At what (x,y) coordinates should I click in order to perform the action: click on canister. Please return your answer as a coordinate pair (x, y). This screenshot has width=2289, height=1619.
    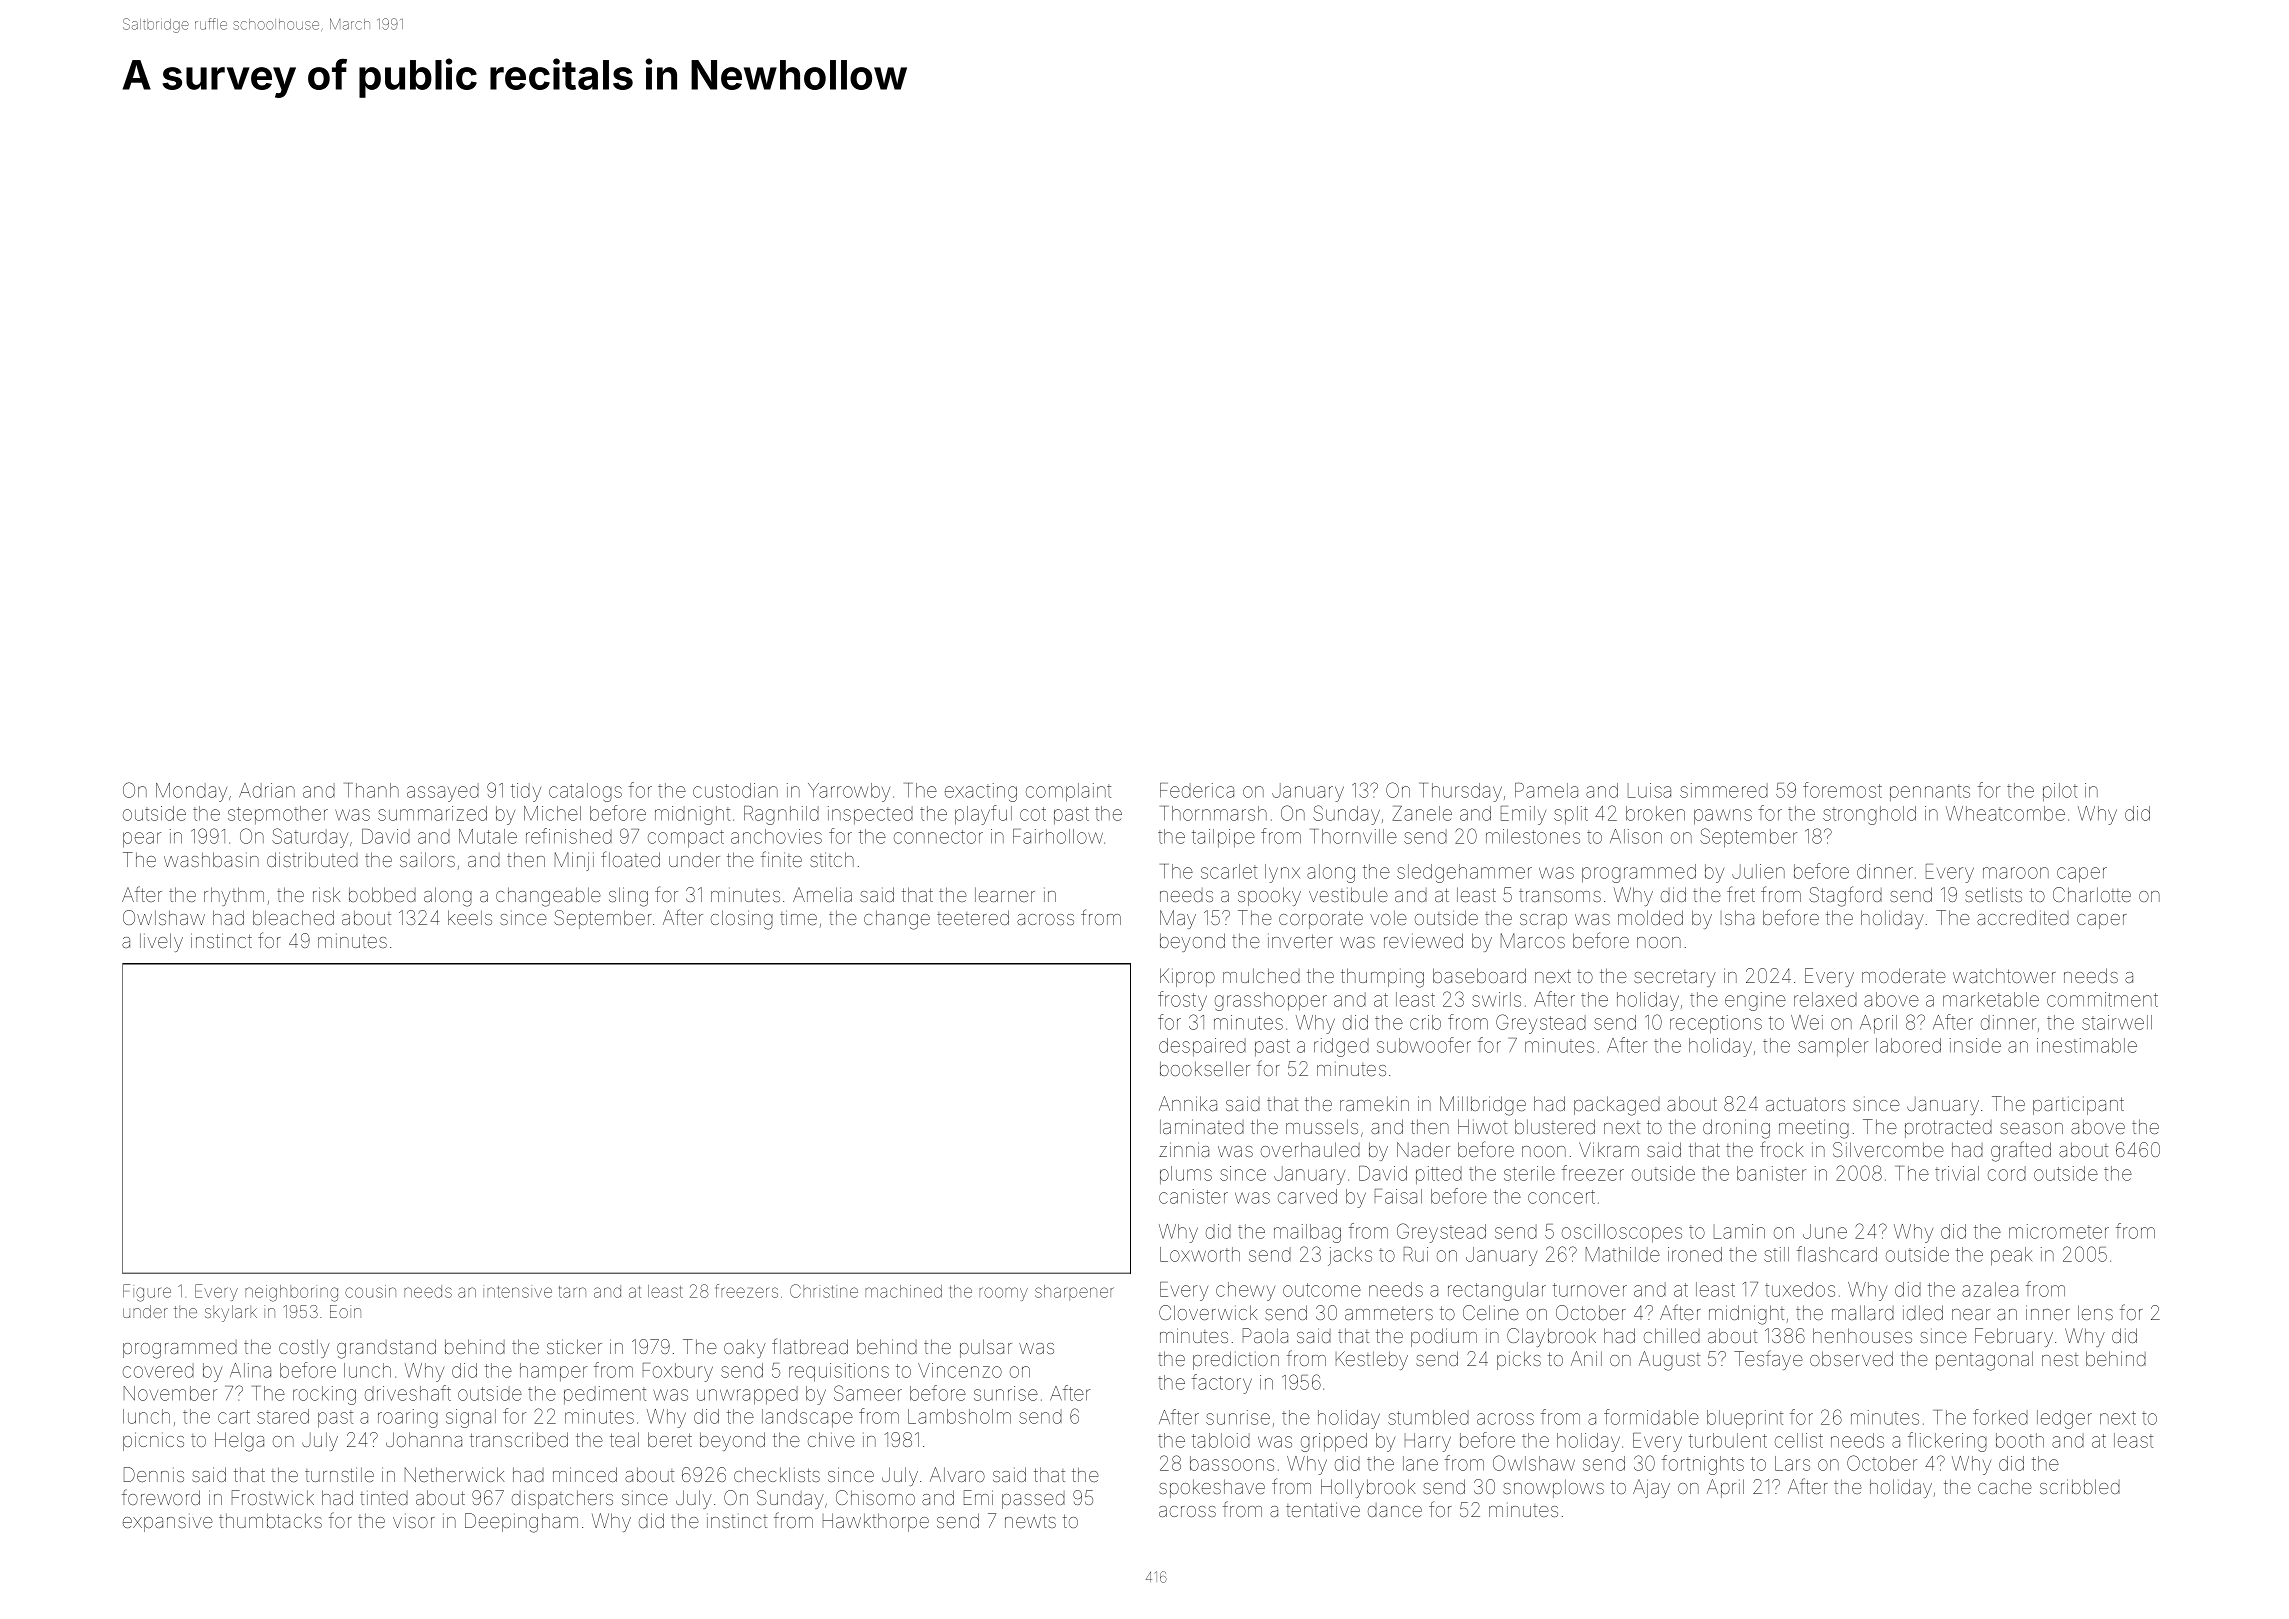
    Looking at the image, I should click on (1193, 1196).
